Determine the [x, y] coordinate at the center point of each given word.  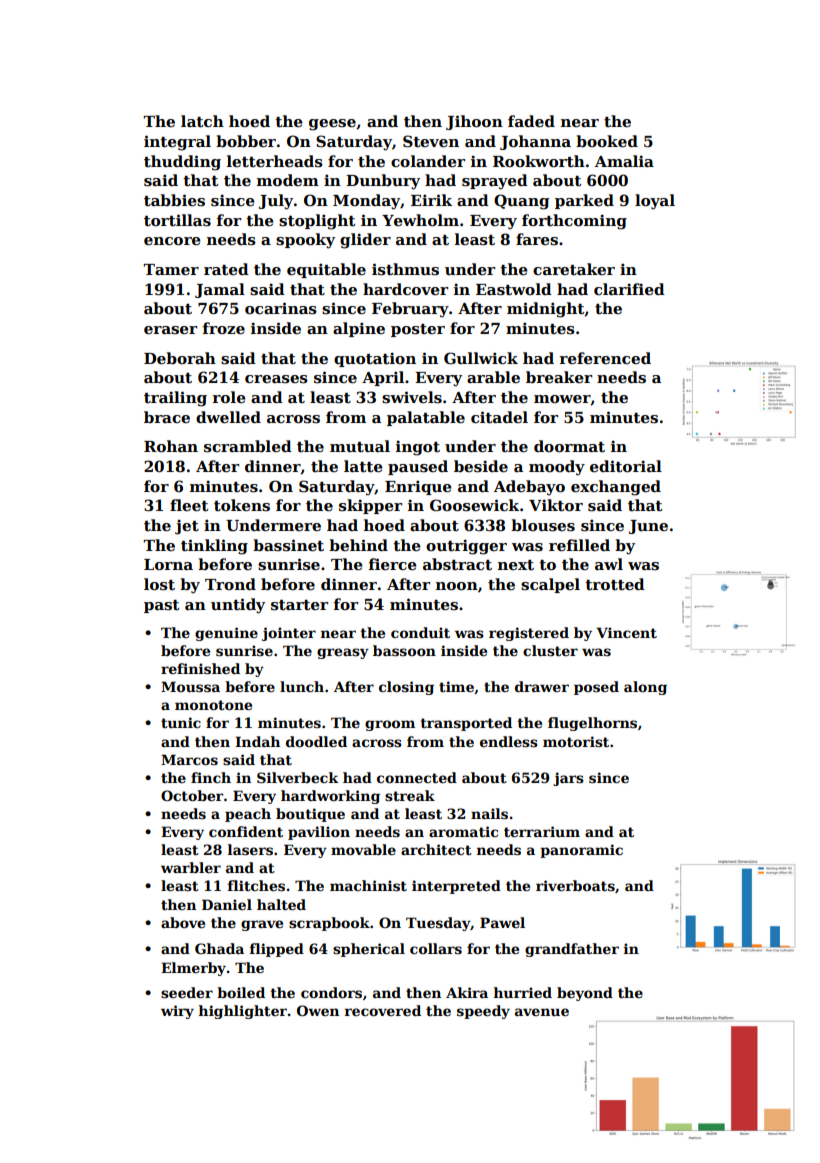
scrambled [248, 446]
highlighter [243, 1012]
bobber [246, 141]
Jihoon [474, 122]
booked [607, 141]
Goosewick [474, 505]
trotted [615, 584]
